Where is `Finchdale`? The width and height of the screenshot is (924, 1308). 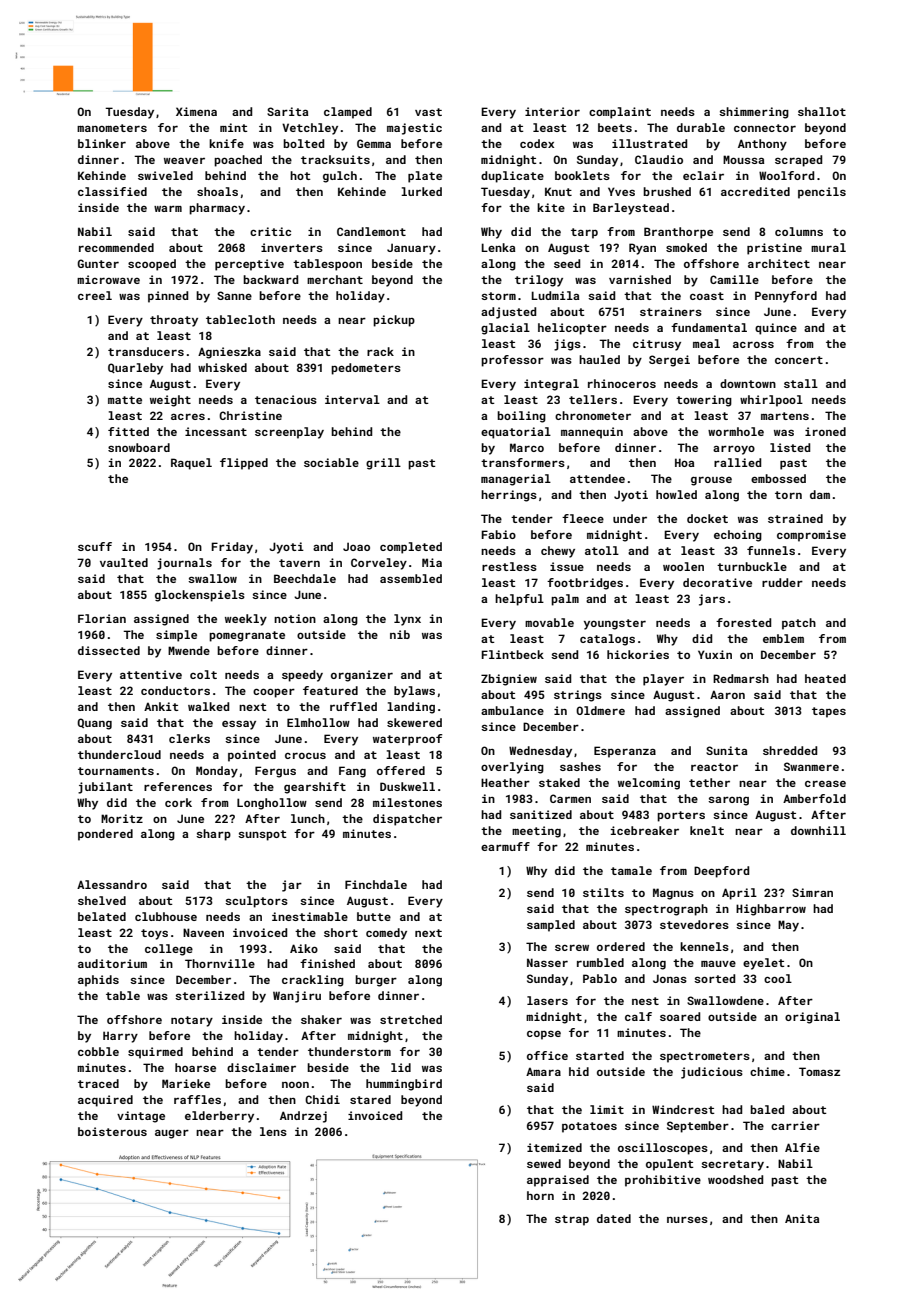 Finchdale is located at coordinates (376, 884).
